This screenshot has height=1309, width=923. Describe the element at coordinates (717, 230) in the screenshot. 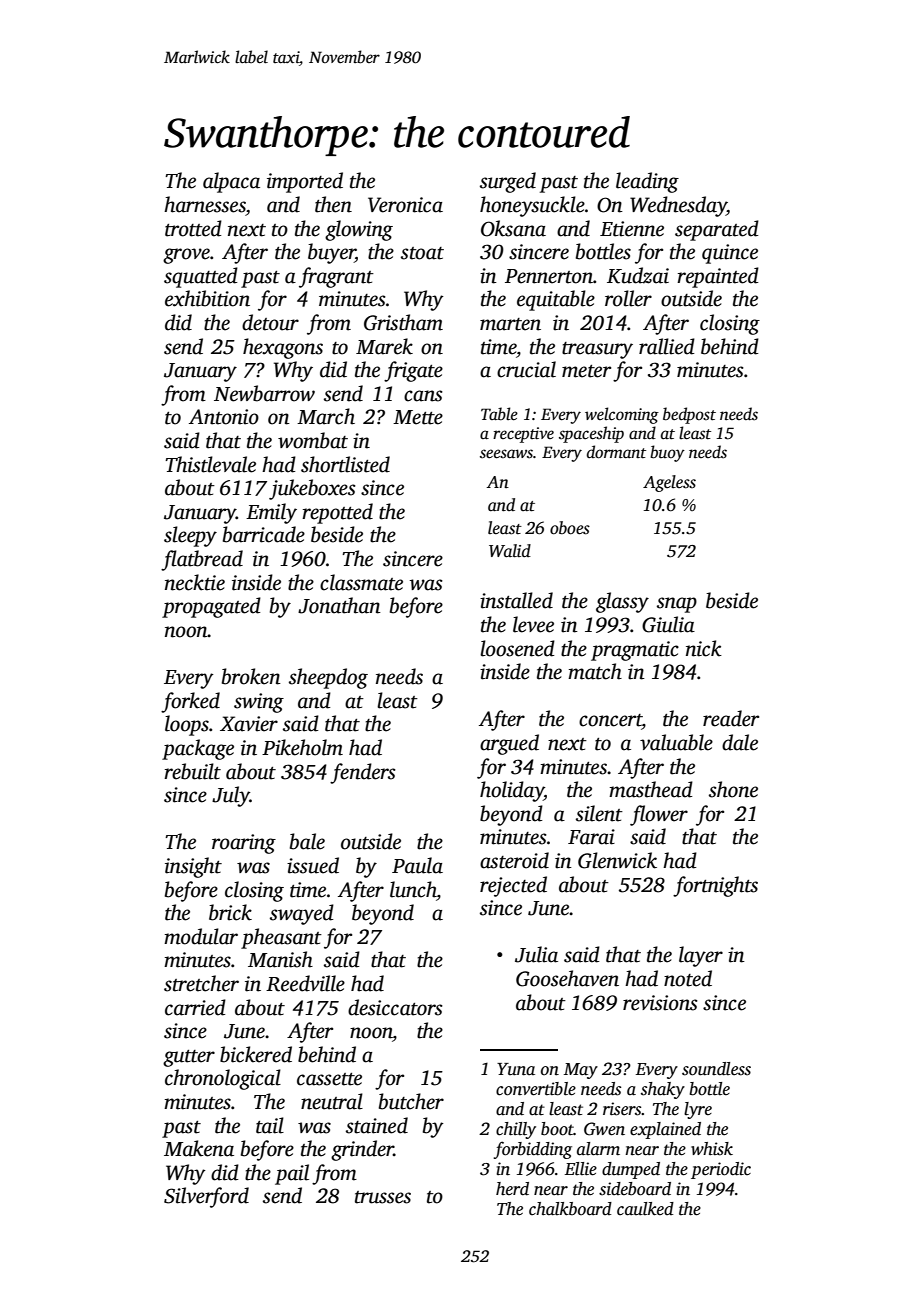

I see `separated` at that location.
